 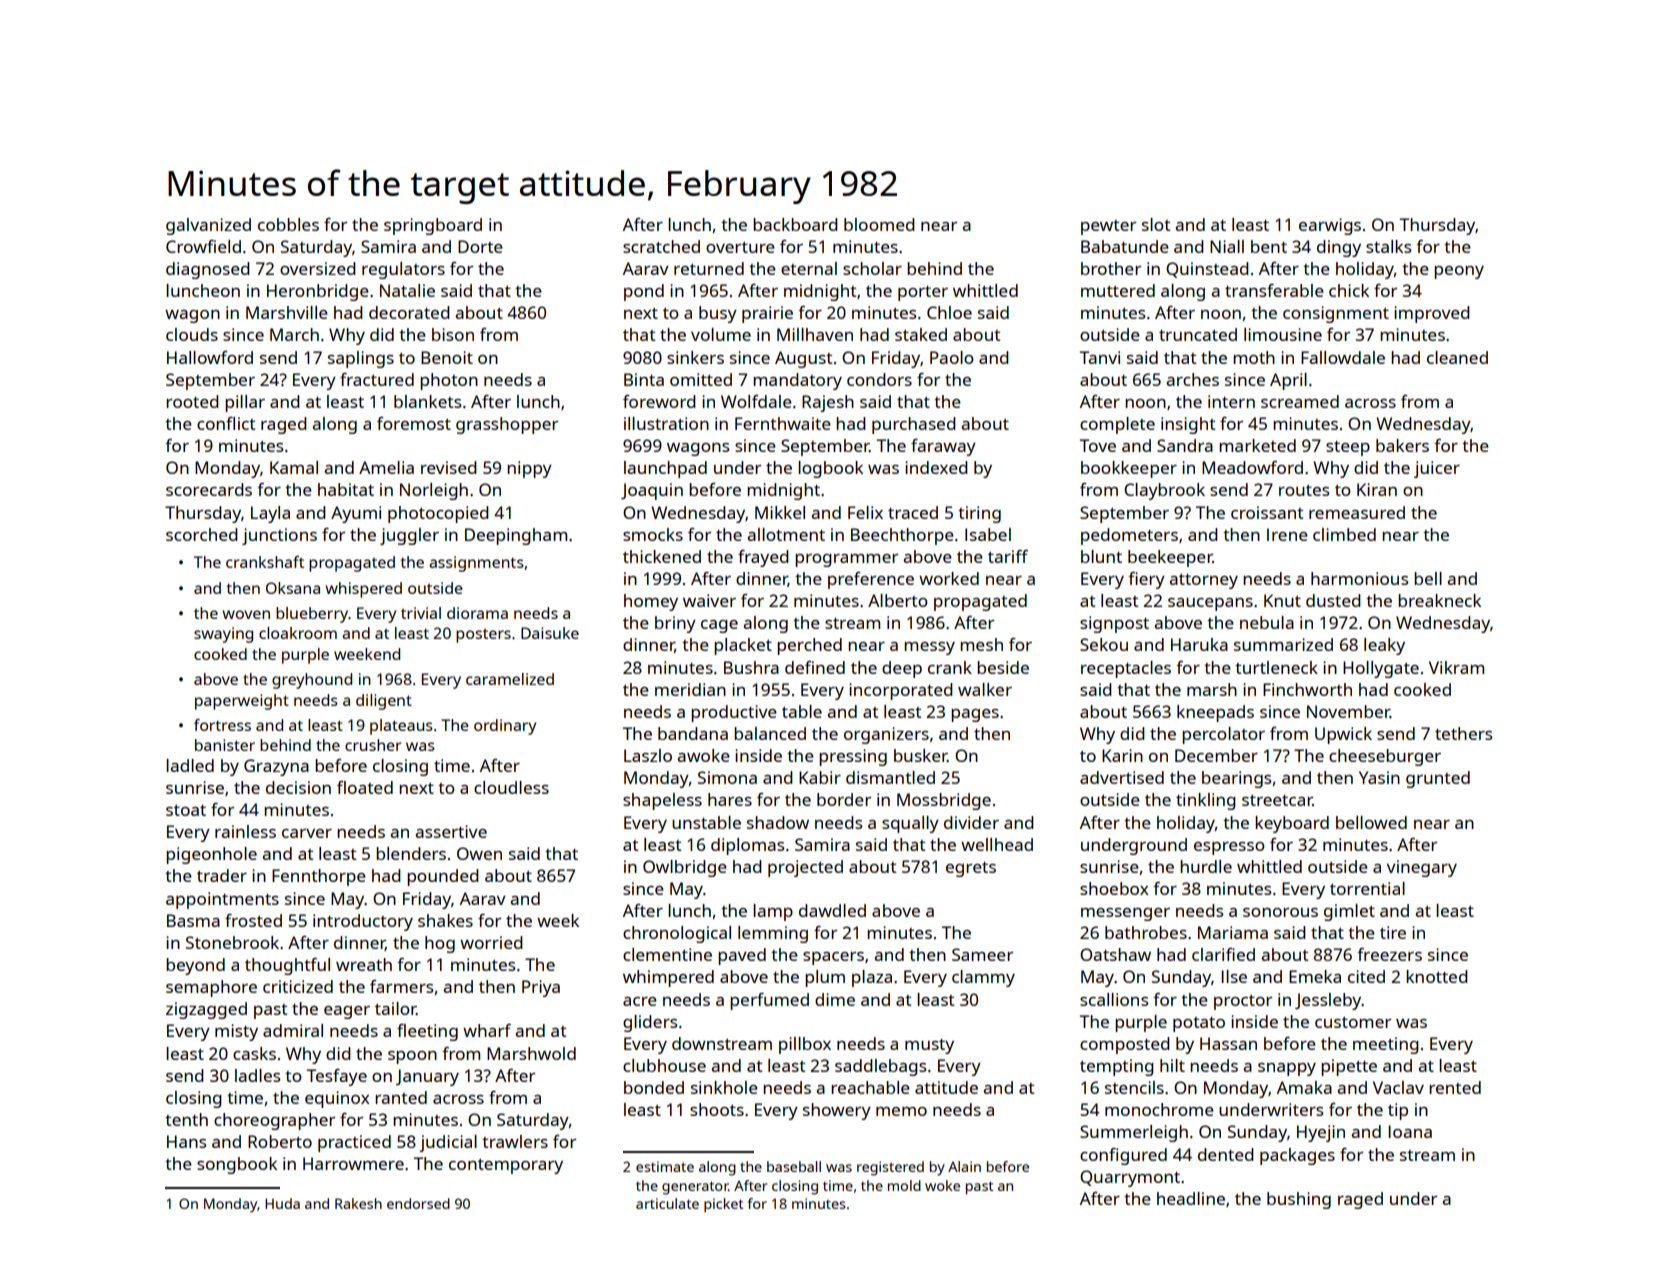 What do you see at coordinates (901, 691) in the page?
I see `incorporated` at bounding box center [901, 691].
